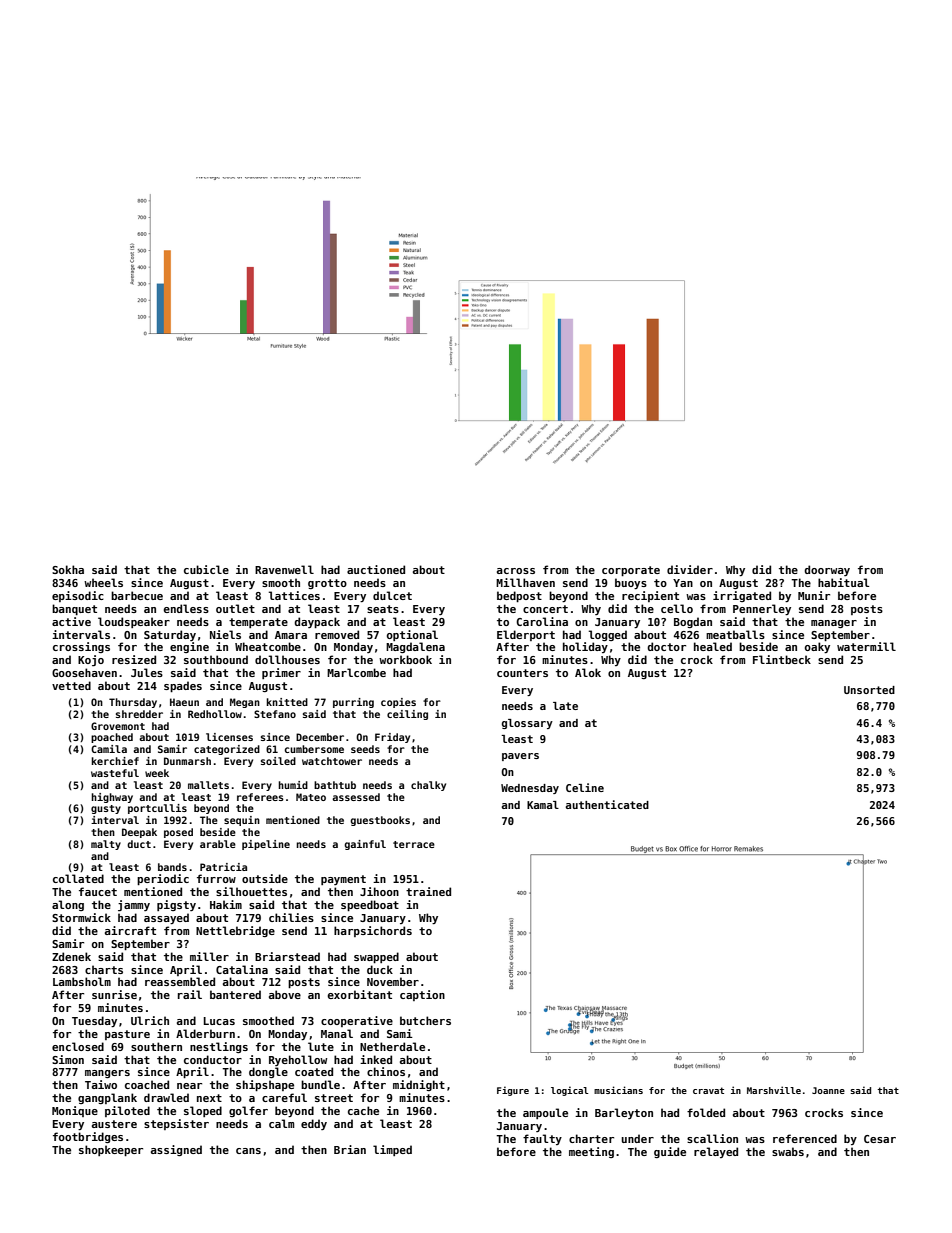 Image resolution: width=952 pixels, height=1233 pixels. Describe the element at coordinates (788, 1151) in the screenshot. I see `swabs` at that location.
